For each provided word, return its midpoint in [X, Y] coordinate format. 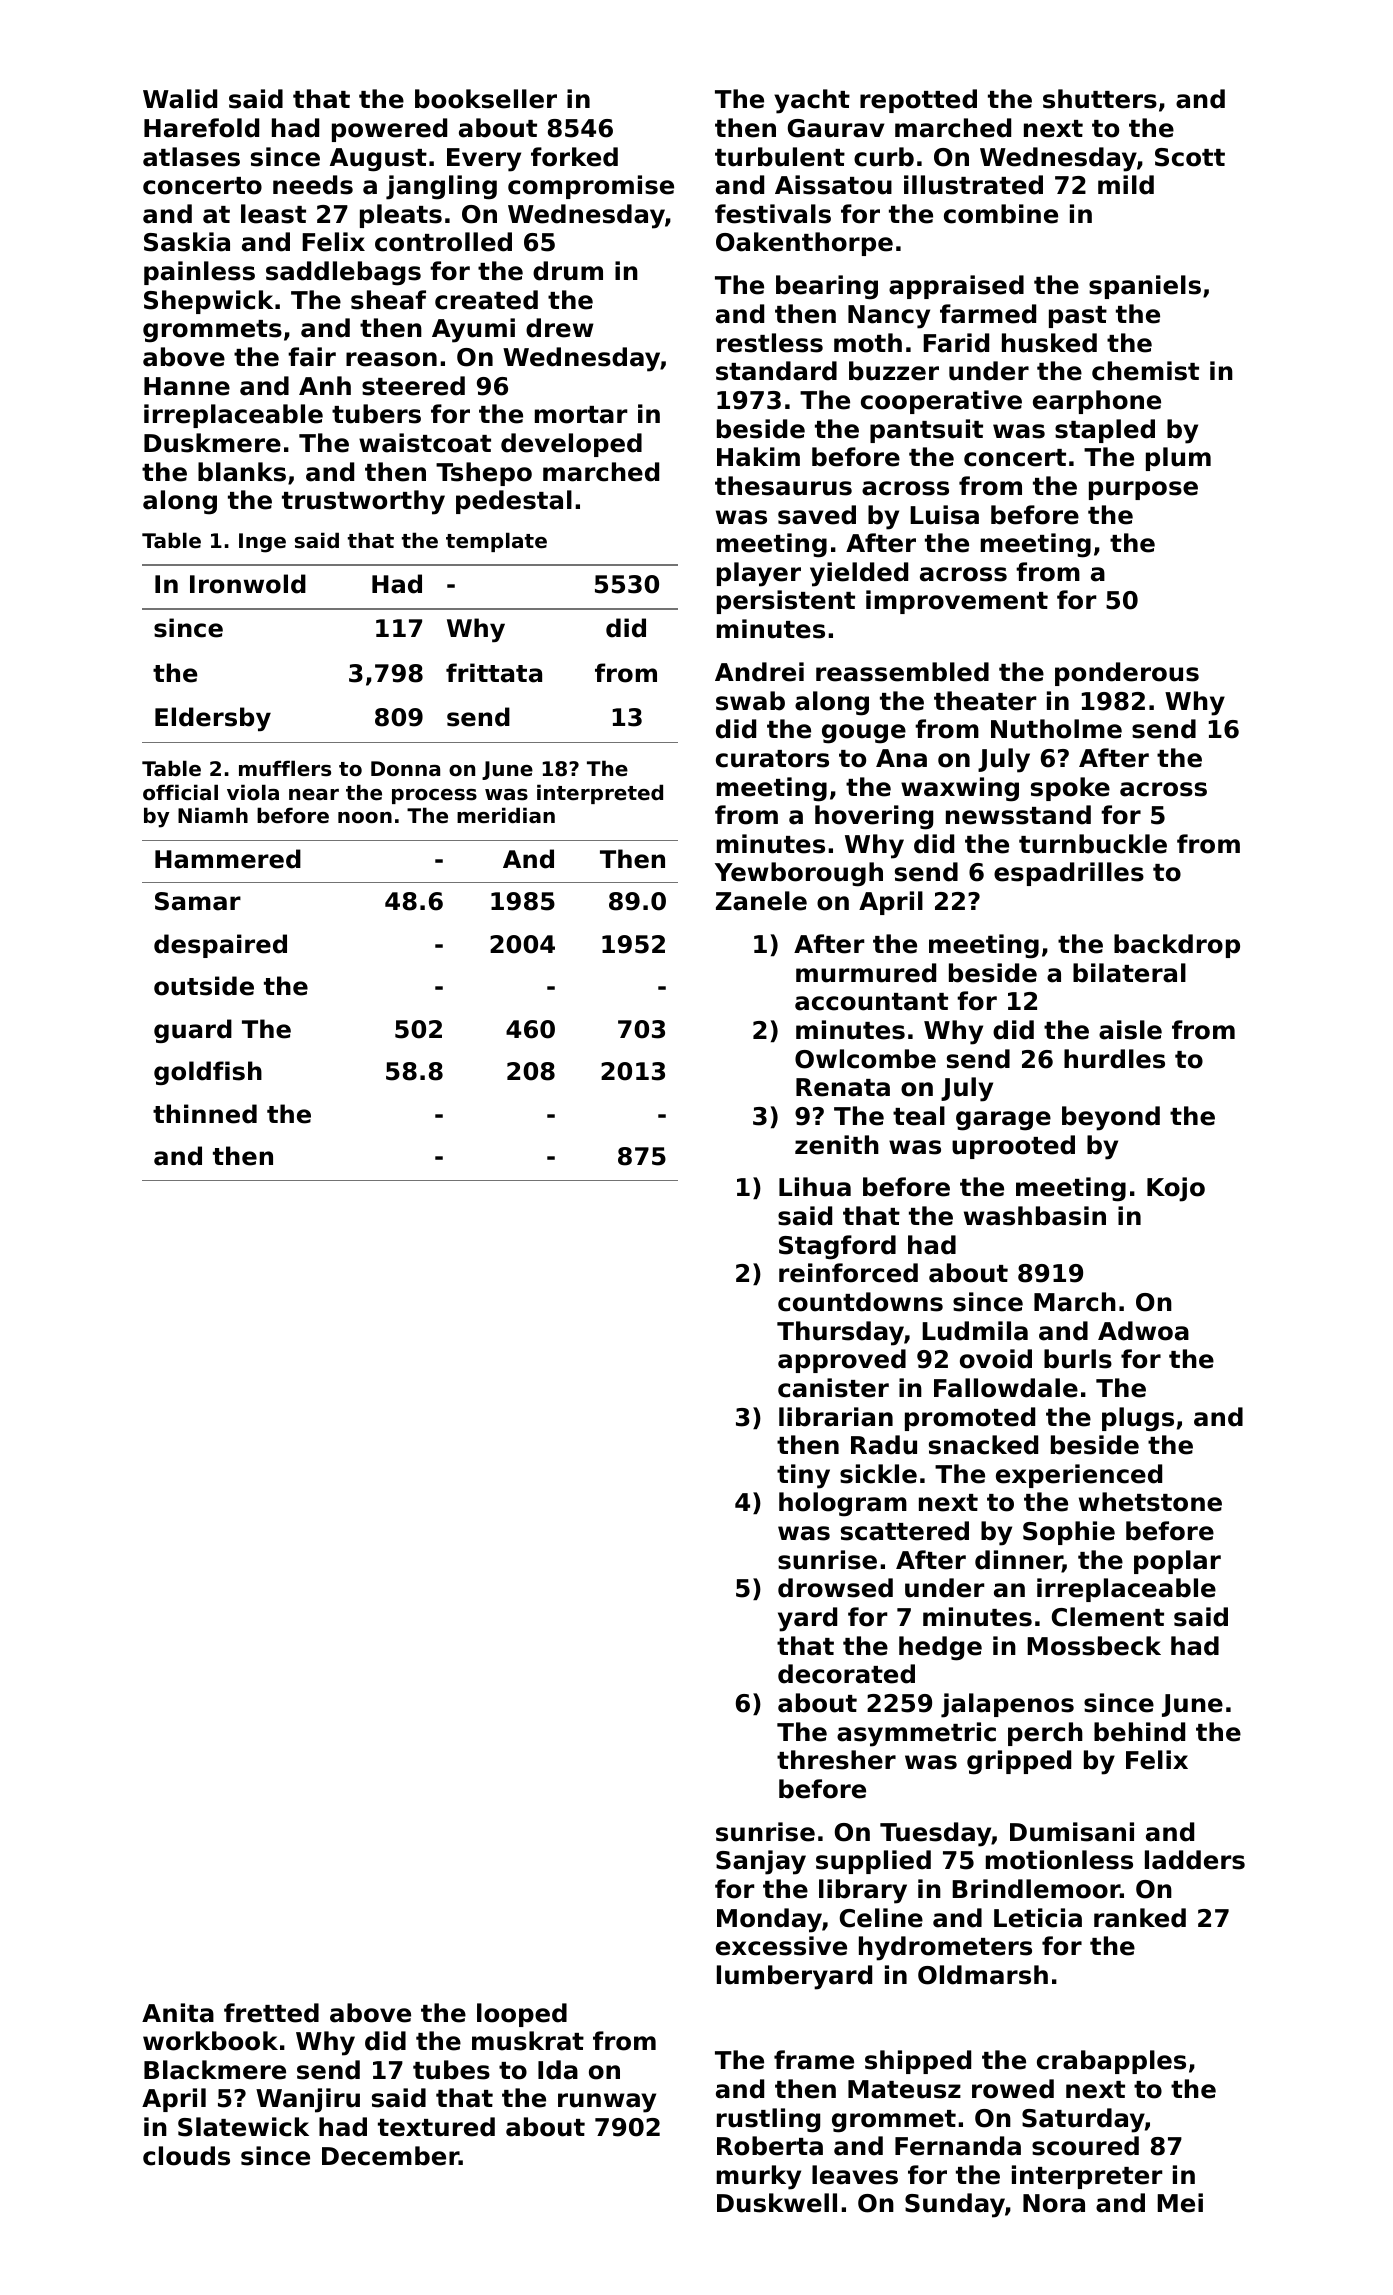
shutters [1100, 99]
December [390, 2156]
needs [313, 185]
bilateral [1129, 973]
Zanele [761, 901]
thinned [205, 1114]
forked [574, 157]
